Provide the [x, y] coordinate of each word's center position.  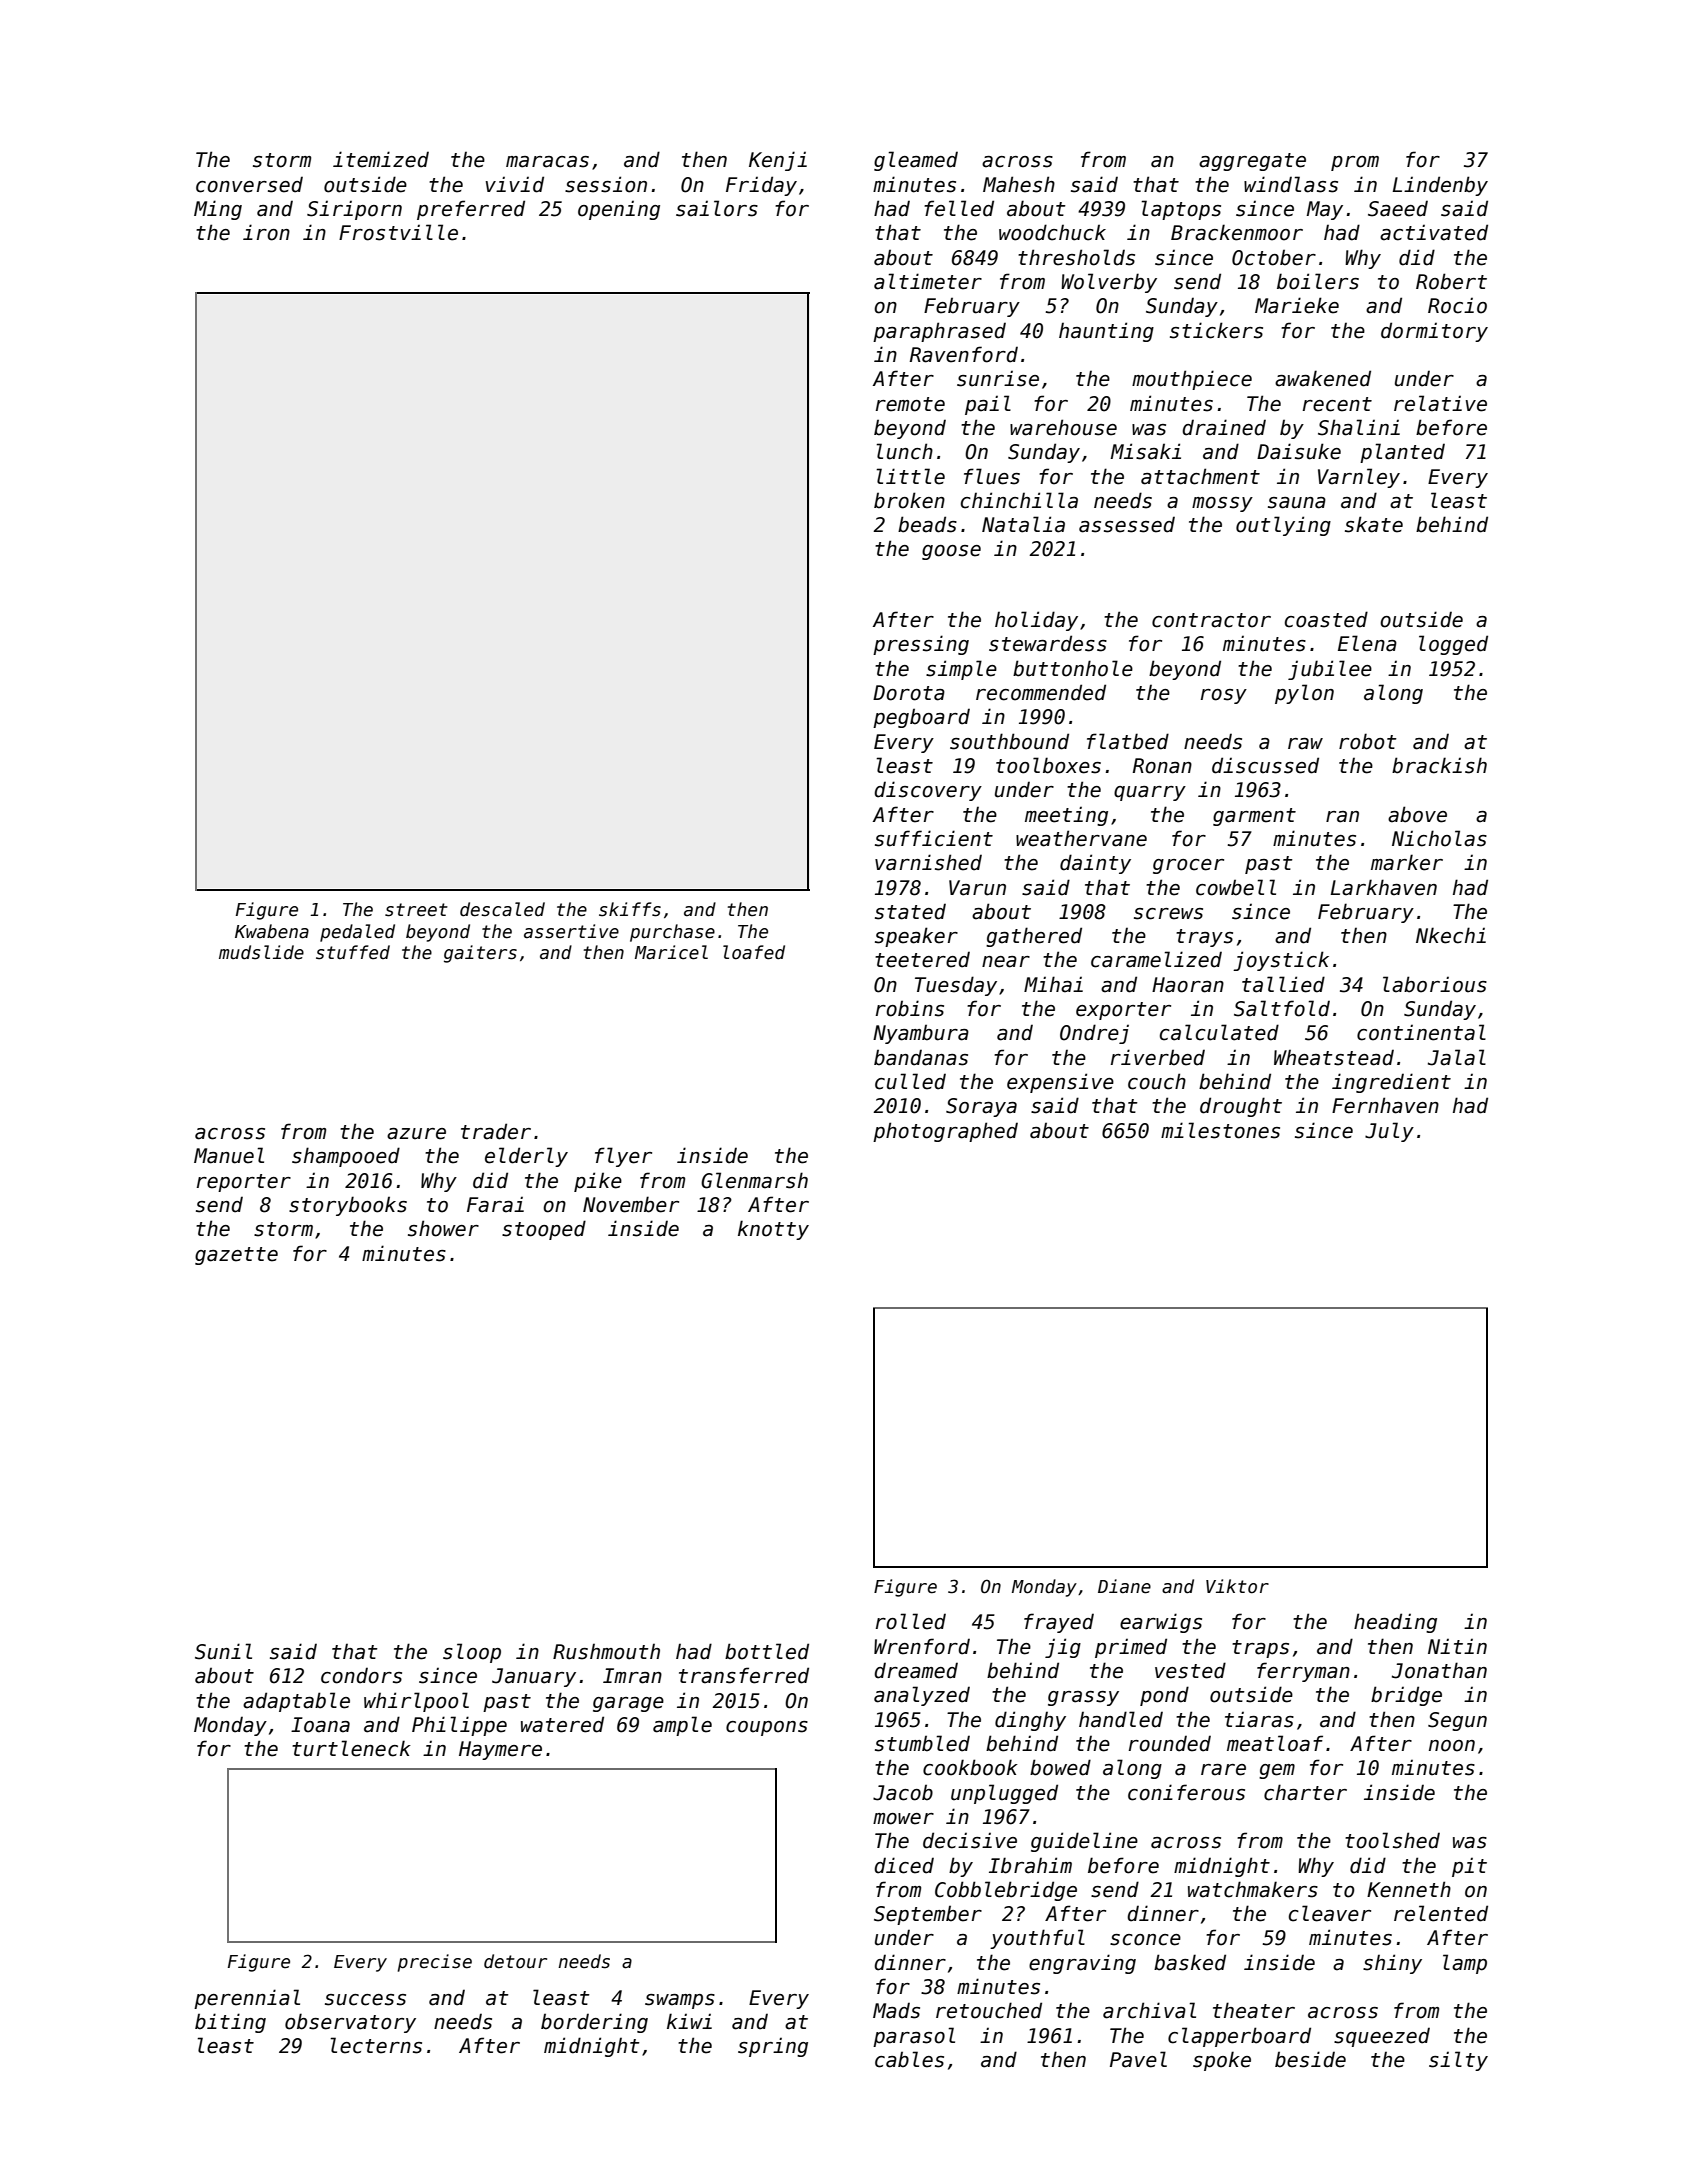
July [1389, 1132]
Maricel [671, 952]
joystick [1281, 961]
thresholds [1076, 257]
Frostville [398, 232]
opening [619, 210]
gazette [236, 1256]
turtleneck [351, 1748]
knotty [773, 1230]
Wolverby [1109, 283]
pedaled [357, 933]
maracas [547, 162]
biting [230, 2023]
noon [1452, 1746]
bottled [767, 1651]
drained [1224, 427]
